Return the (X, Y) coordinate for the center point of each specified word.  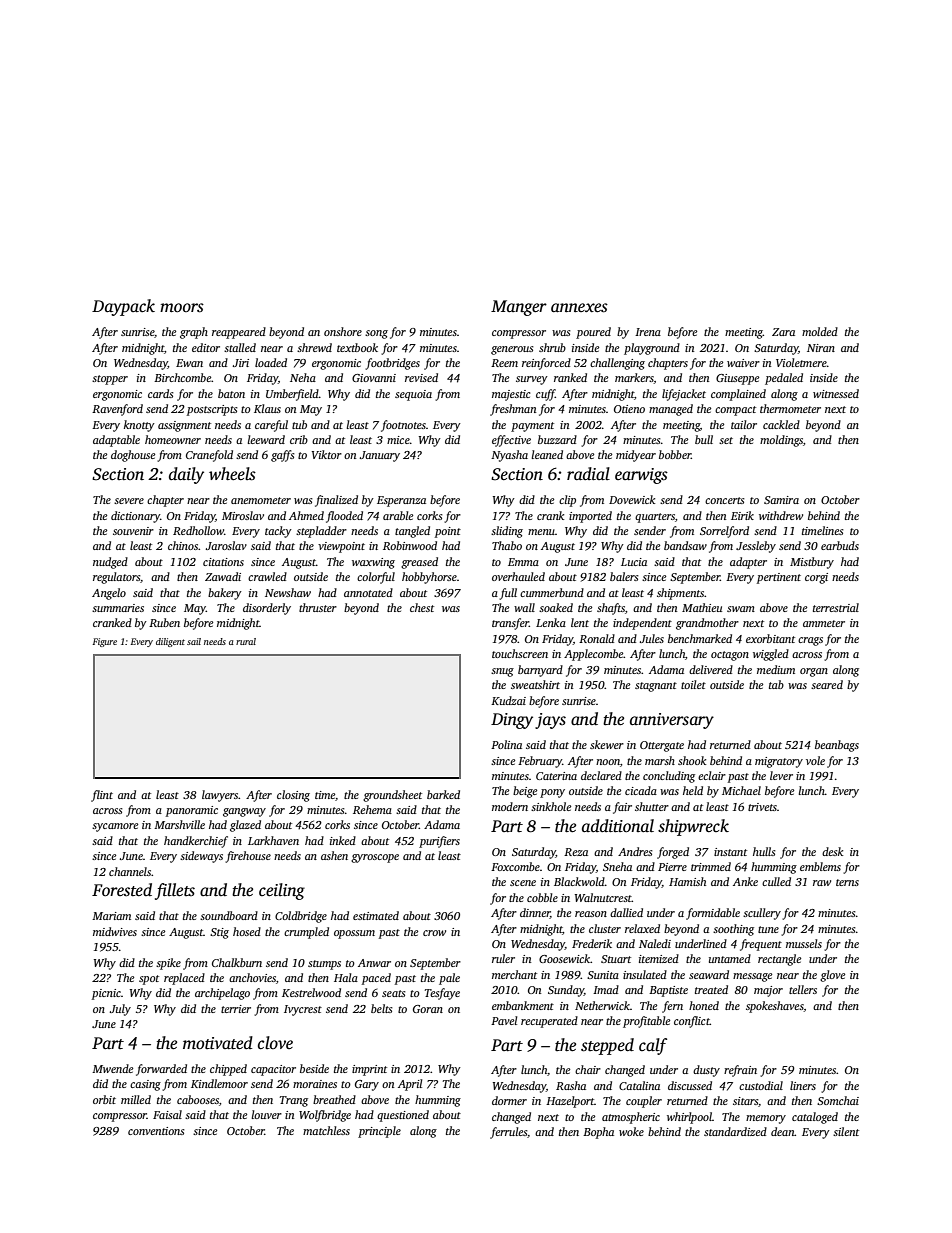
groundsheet (392, 796)
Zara (783, 332)
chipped (228, 1070)
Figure (105, 642)
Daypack (123, 307)
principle (379, 1132)
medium (776, 669)
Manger (519, 308)
